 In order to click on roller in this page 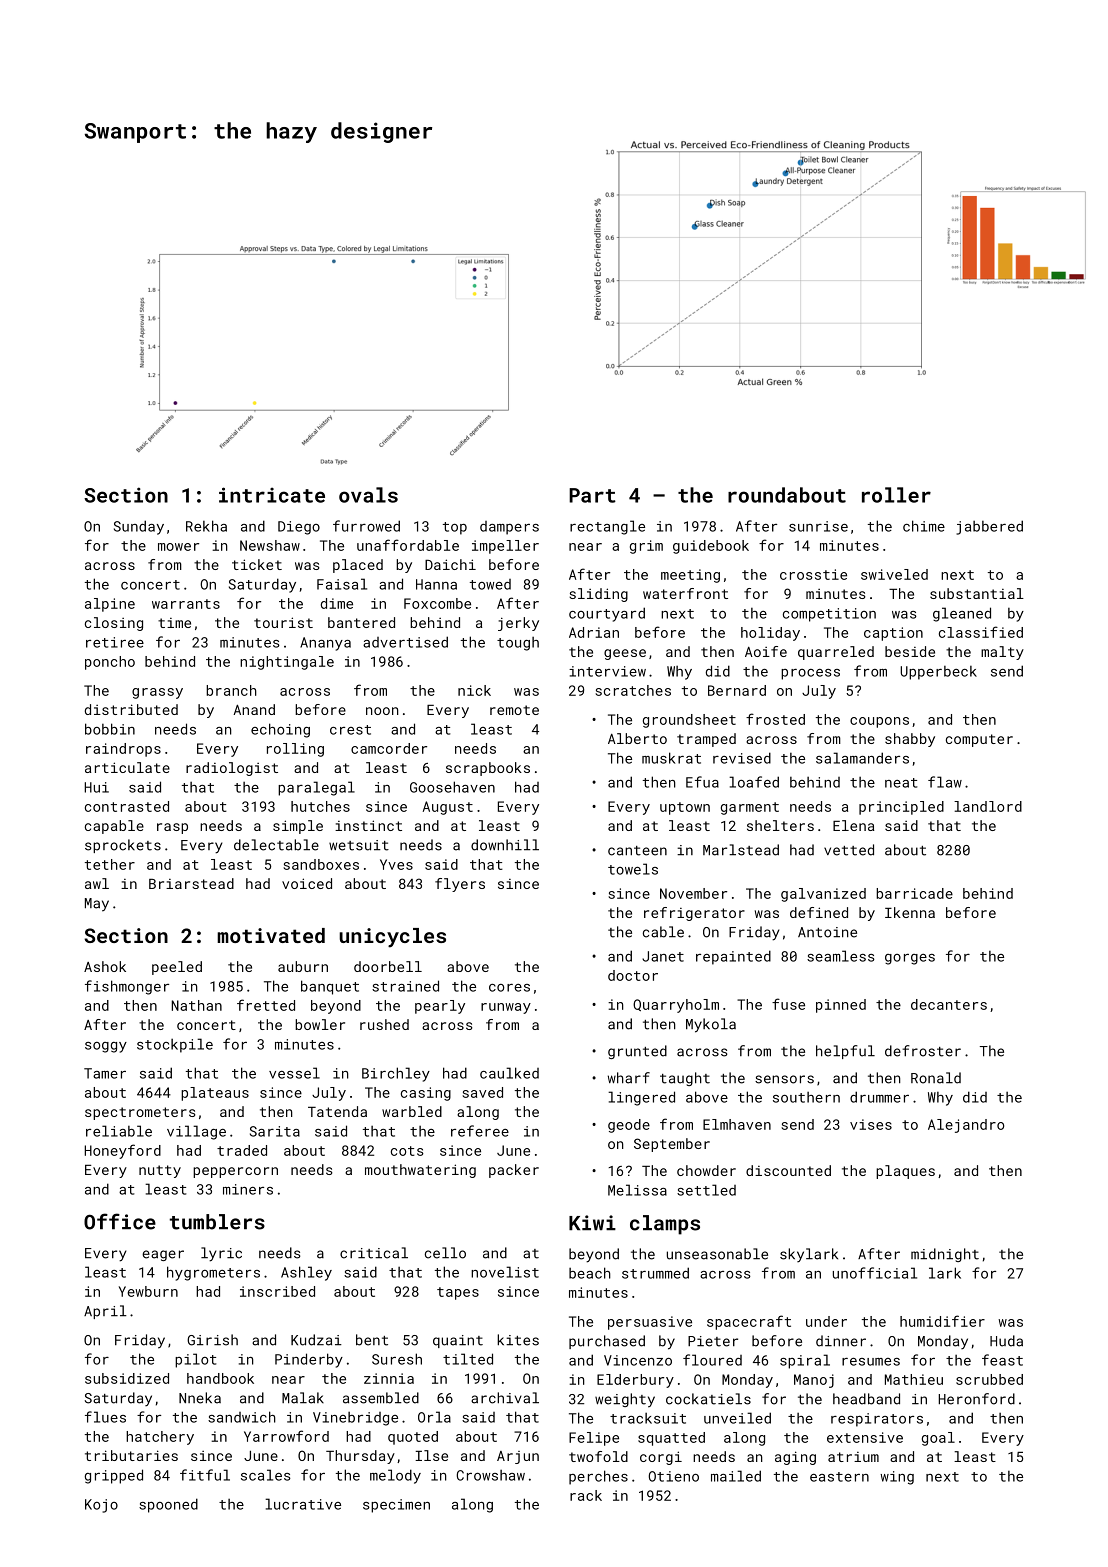, I will do `click(896, 495)`.
